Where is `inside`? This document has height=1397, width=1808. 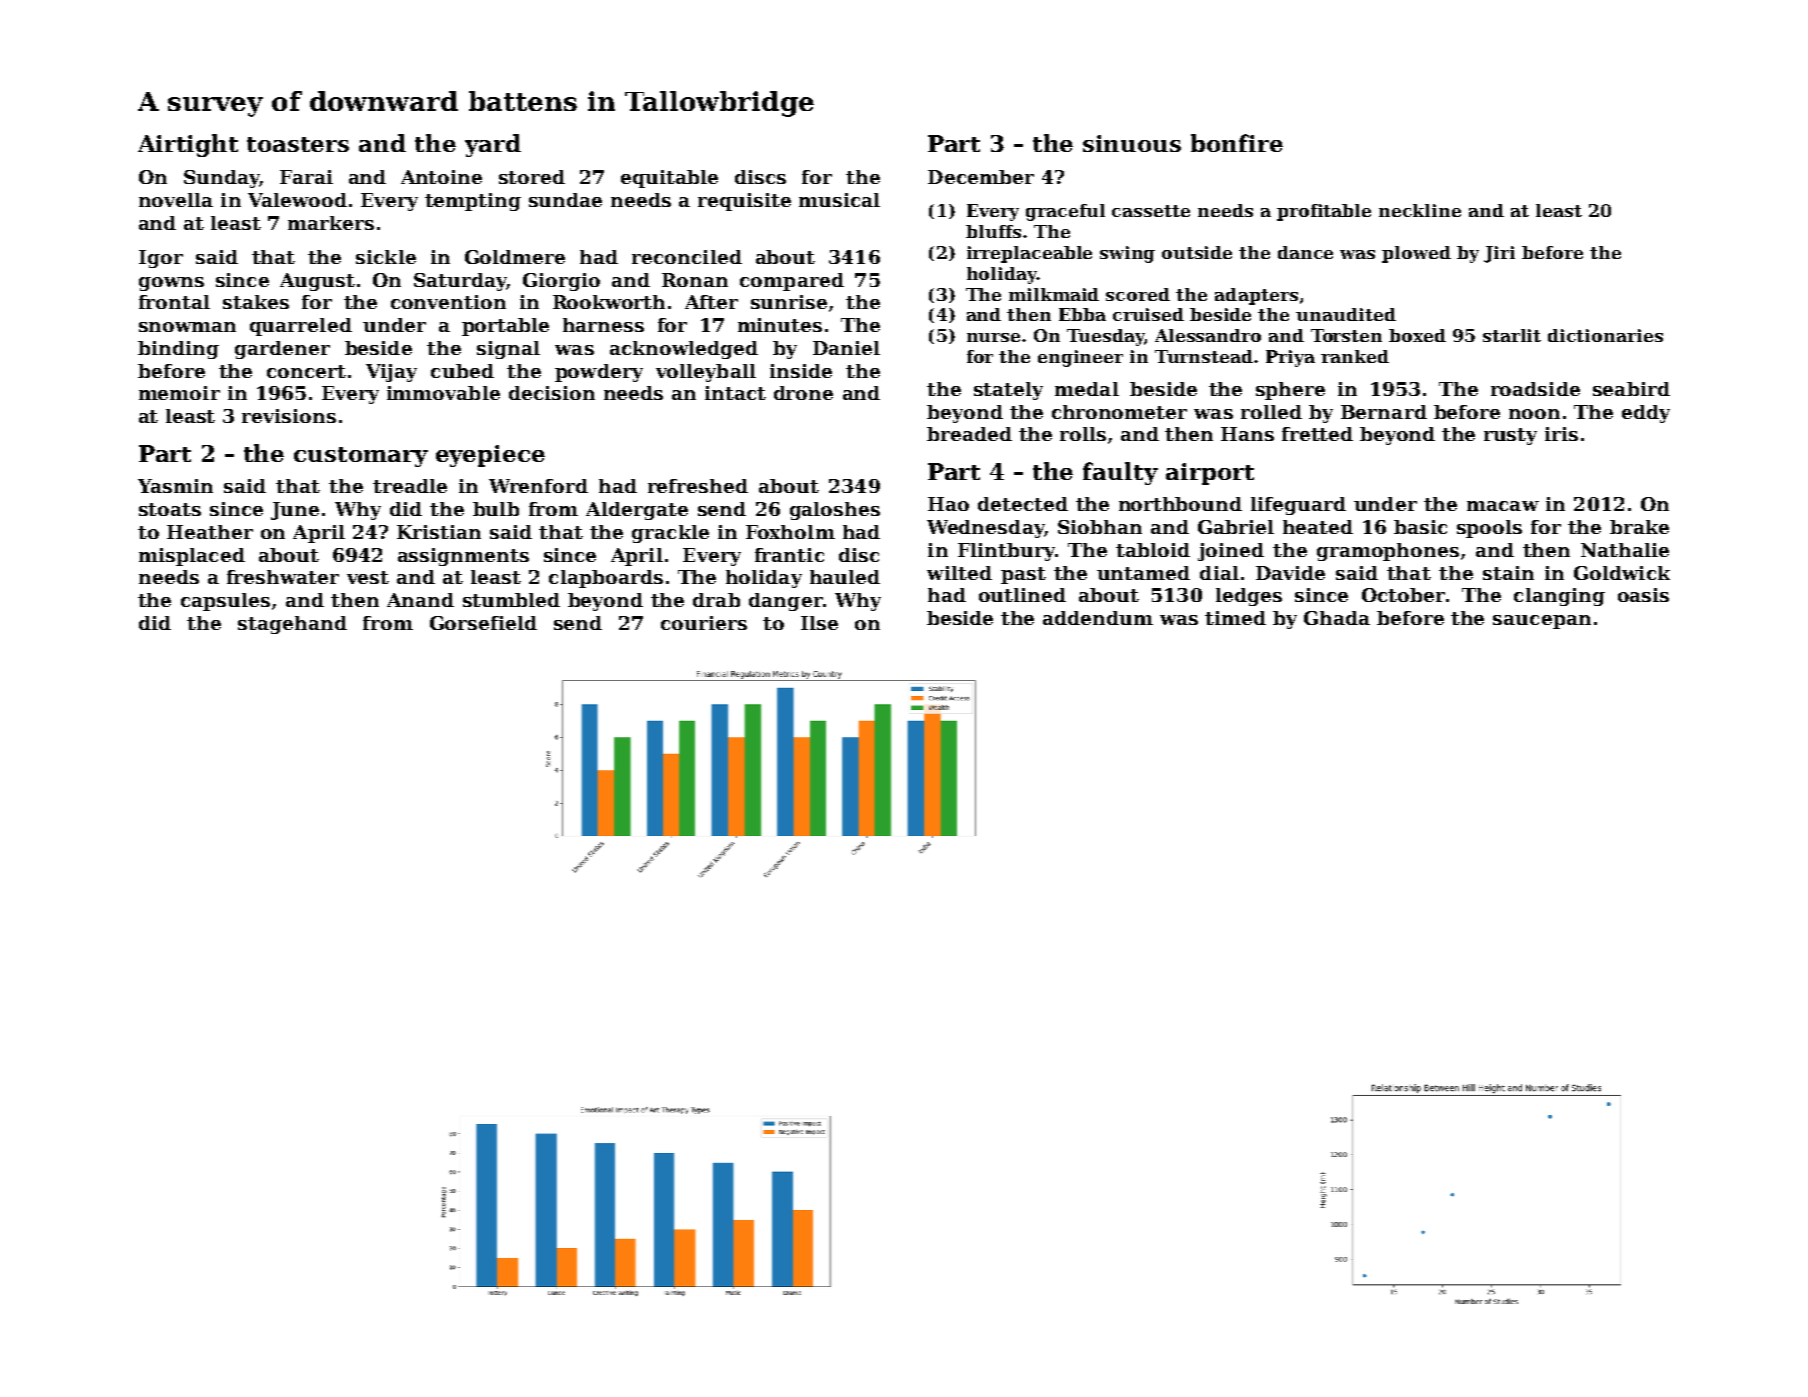 inside is located at coordinates (801, 371).
